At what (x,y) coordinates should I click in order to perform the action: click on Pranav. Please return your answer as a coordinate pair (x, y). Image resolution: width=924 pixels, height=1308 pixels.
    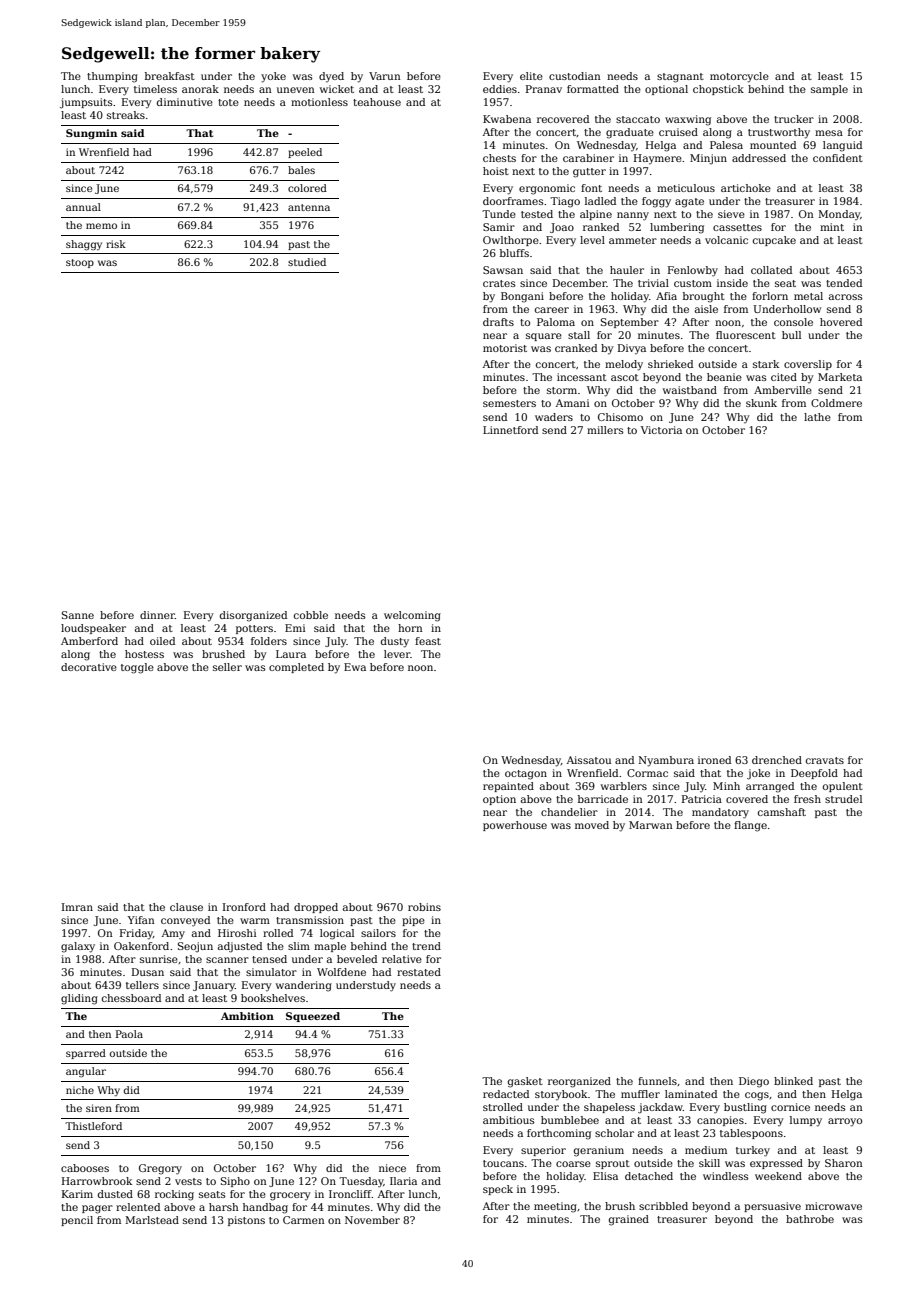
    Looking at the image, I should click on (544, 89).
